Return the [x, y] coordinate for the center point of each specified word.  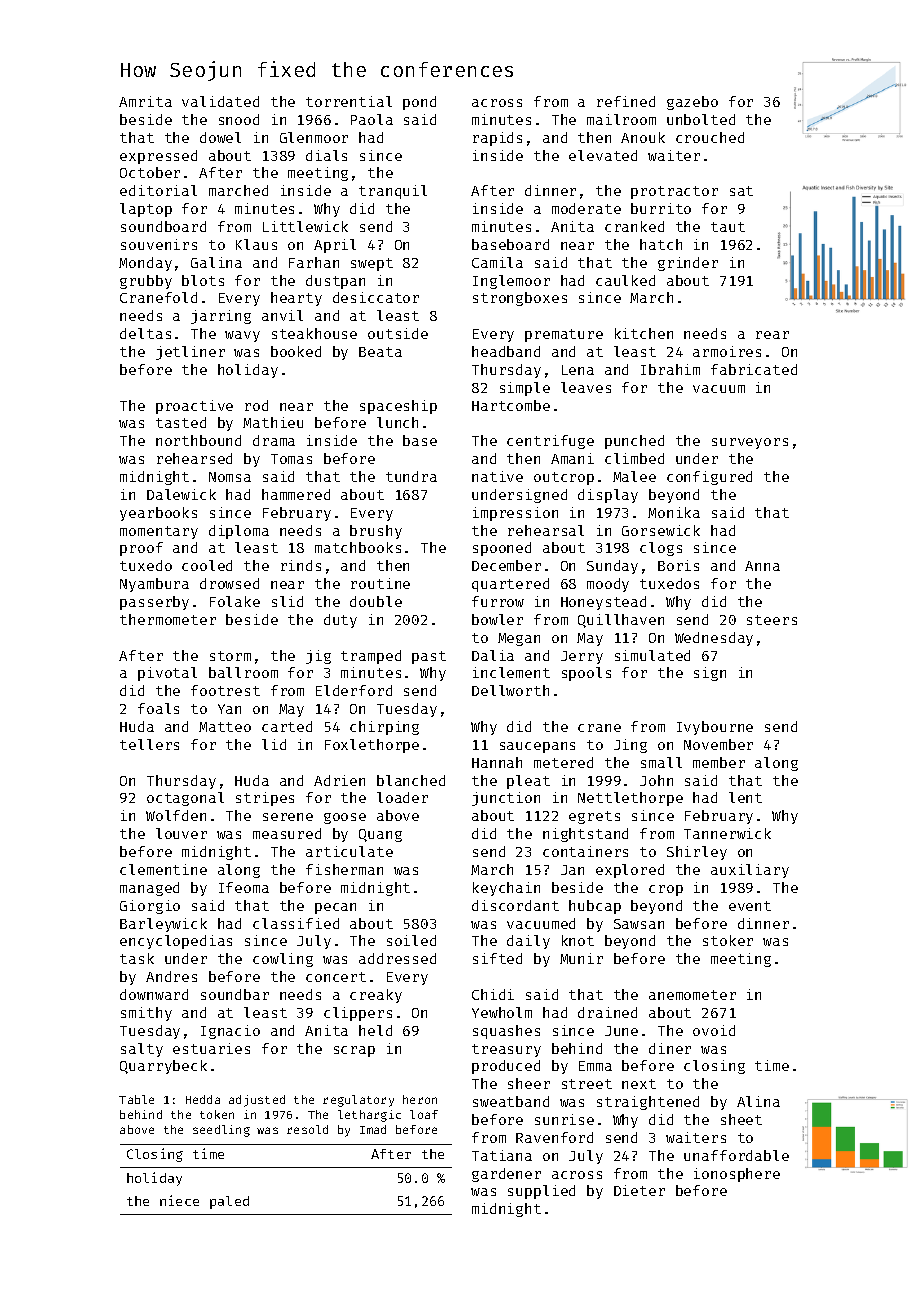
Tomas [291, 459]
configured [709, 478]
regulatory [358, 1101]
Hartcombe [511, 405]
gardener [506, 1175]
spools [586, 674]
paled [229, 1202]
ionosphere [737, 1175]
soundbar [235, 994]
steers [772, 620]
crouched [710, 137]
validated [220, 101]
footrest [225, 690]
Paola [372, 119]
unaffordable [736, 1155]
